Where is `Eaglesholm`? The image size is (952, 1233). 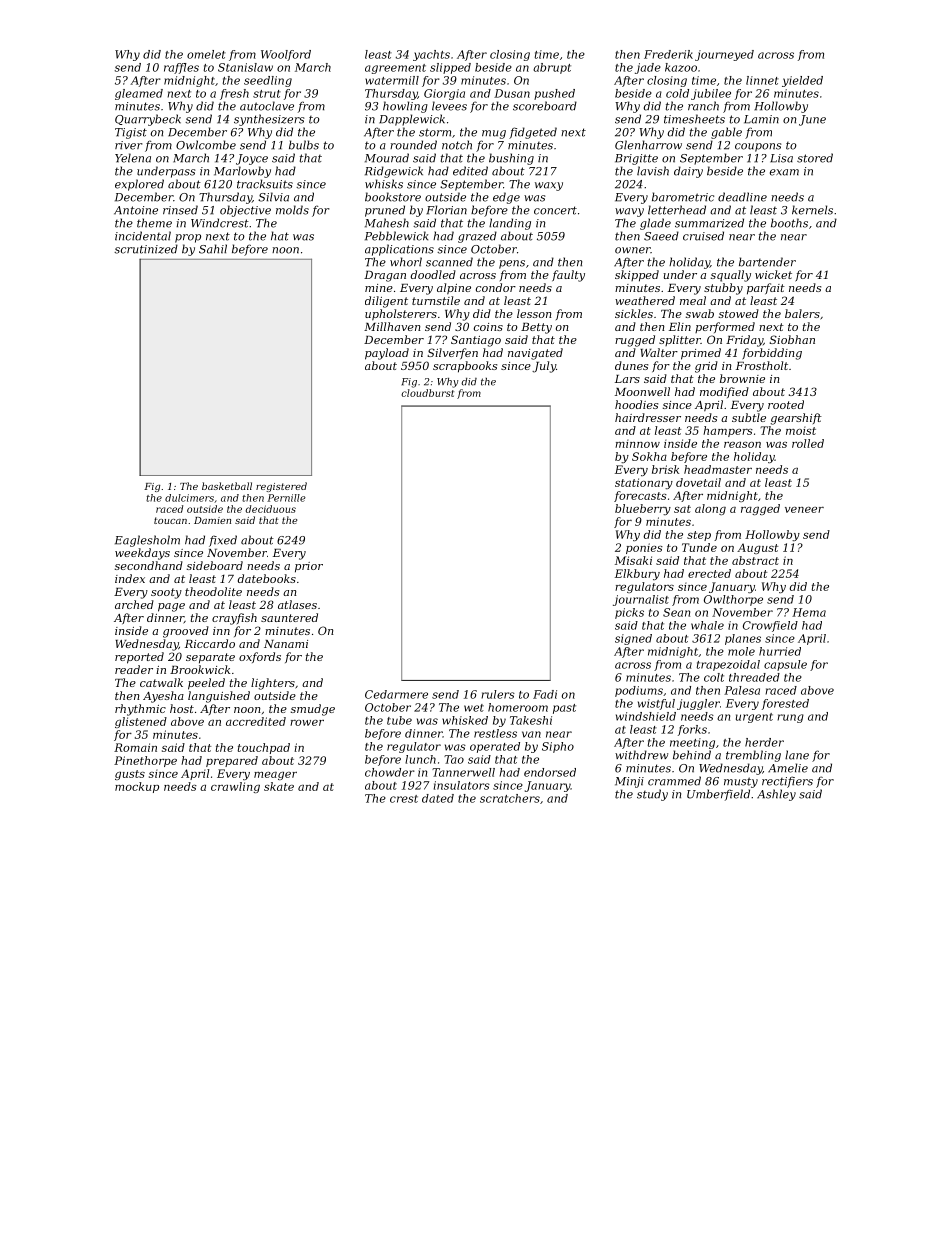 Eaglesholm is located at coordinates (147, 541).
